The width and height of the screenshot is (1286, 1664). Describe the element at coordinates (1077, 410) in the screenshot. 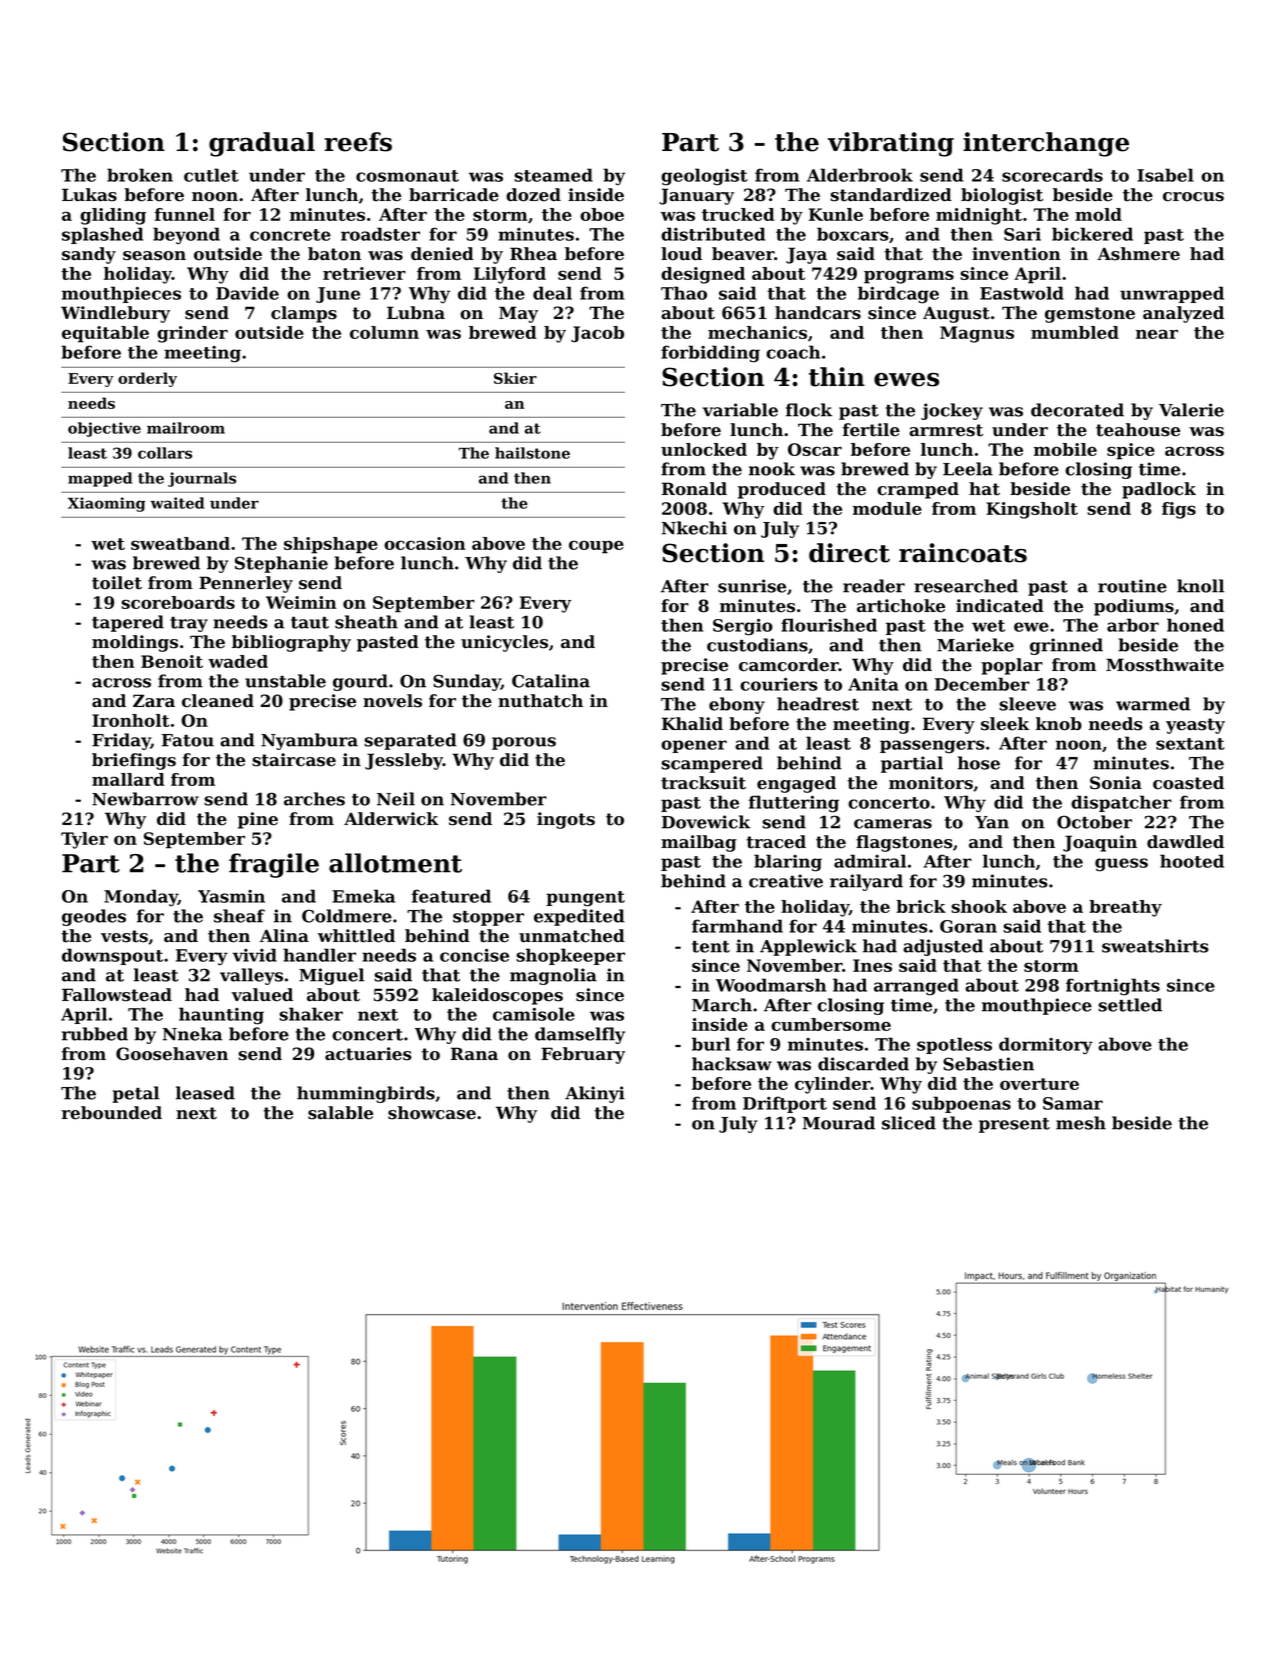

I see `decorated` at that location.
